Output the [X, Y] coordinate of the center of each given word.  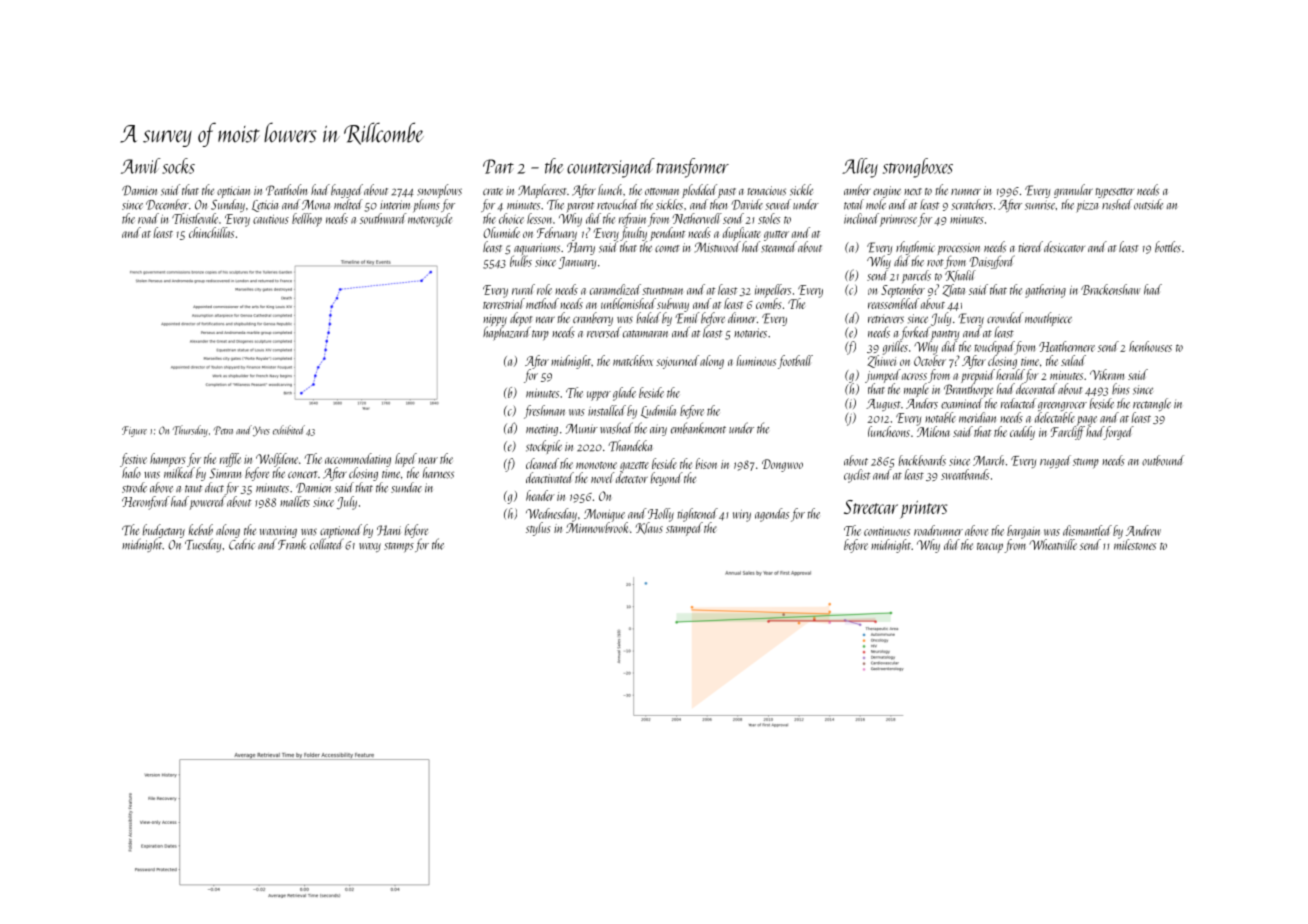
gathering [1045, 291]
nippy [495, 320]
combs [769, 303]
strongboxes [918, 168]
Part [498, 166]
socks [178, 166]
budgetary [163, 531]
